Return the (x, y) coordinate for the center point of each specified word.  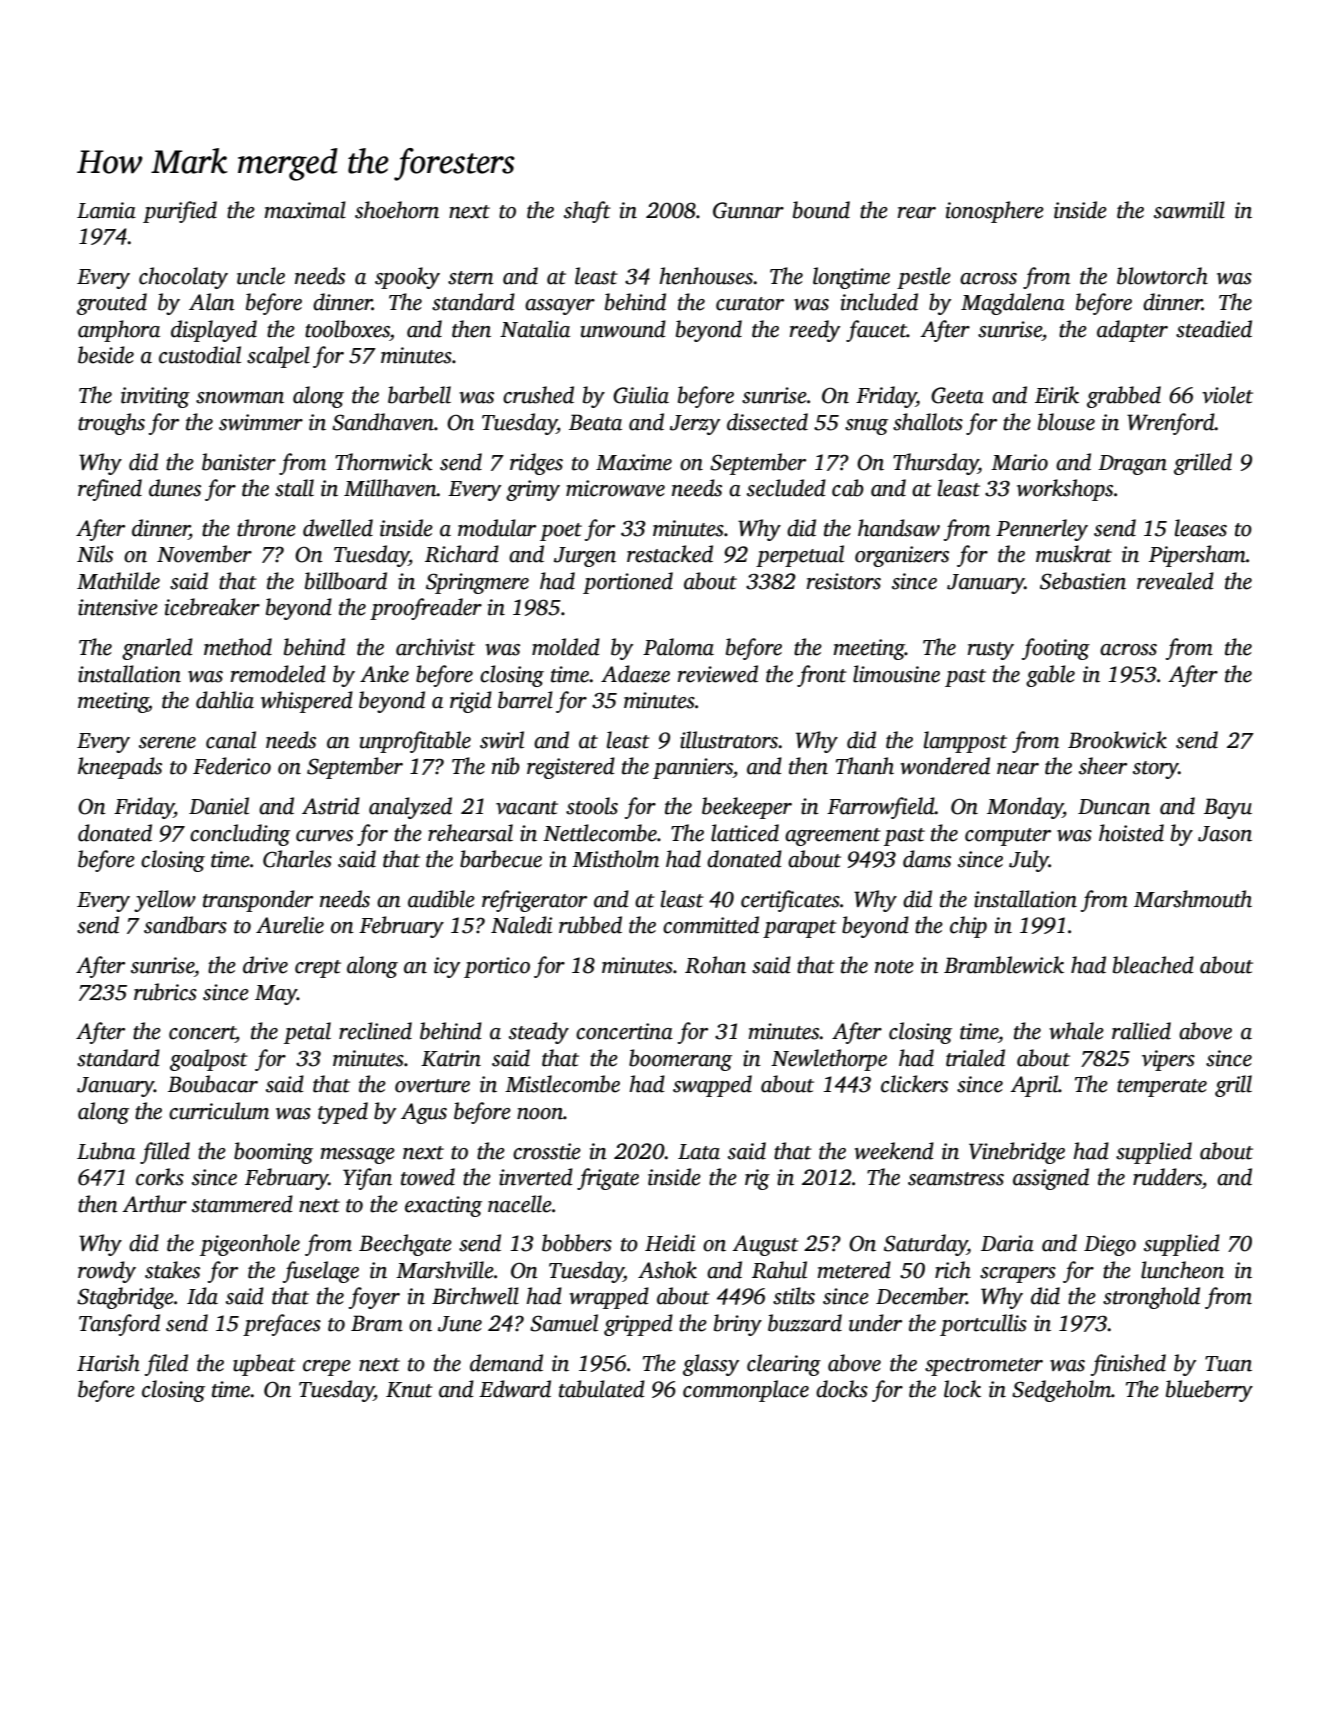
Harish (108, 1363)
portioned (628, 583)
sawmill (1189, 210)
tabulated (602, 1389)
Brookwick (1117, 740)
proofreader (426, 609)
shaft (587, 212)
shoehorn (397, 210)
